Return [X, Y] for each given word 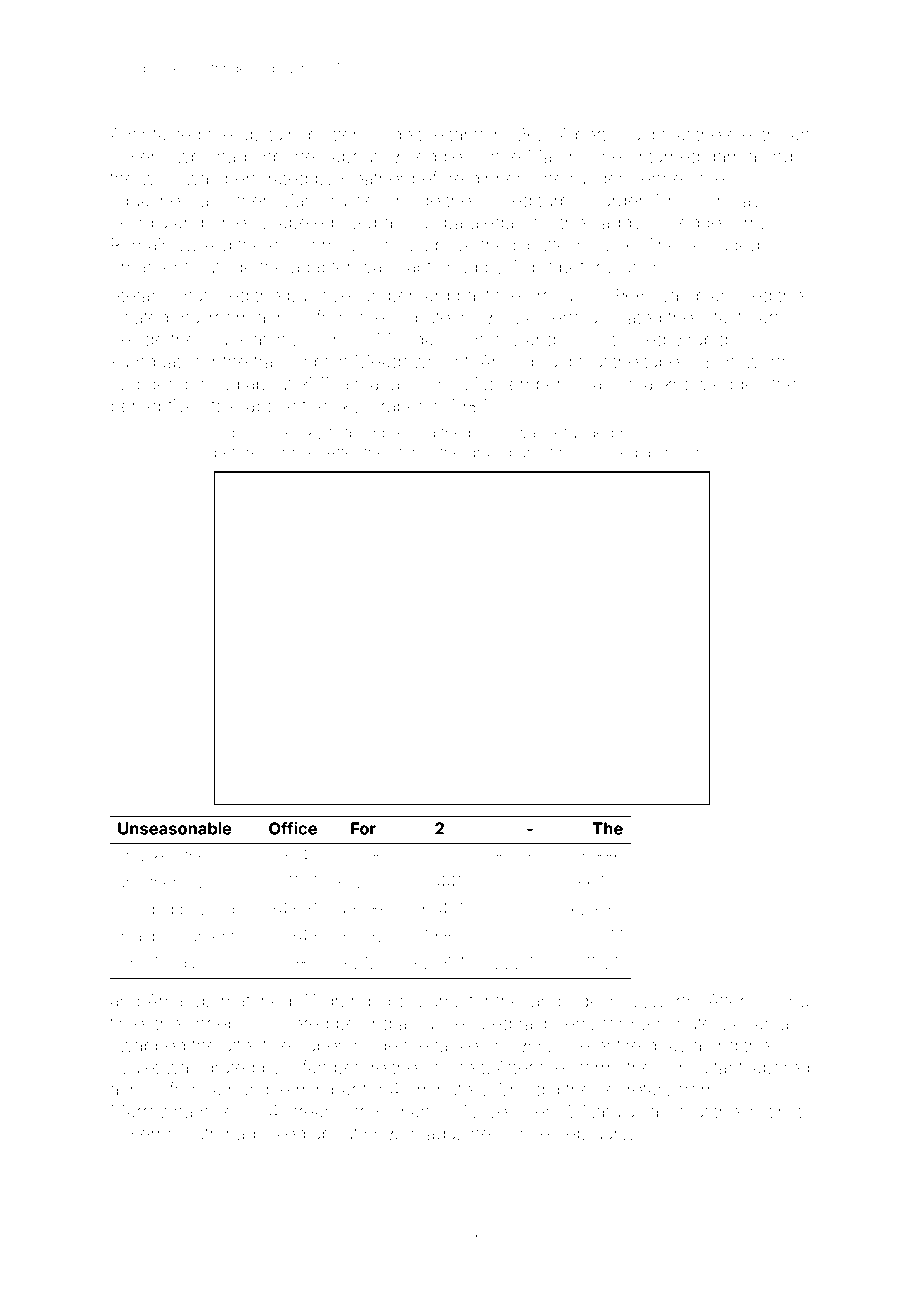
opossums [420, 1004]
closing [780, 1003]
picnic [489, 434]
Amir [128, 134]
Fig [224, 434]
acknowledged [705, 386]
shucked [148, 856]
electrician [768, 134]
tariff [467, 134]
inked [284, 1133]
